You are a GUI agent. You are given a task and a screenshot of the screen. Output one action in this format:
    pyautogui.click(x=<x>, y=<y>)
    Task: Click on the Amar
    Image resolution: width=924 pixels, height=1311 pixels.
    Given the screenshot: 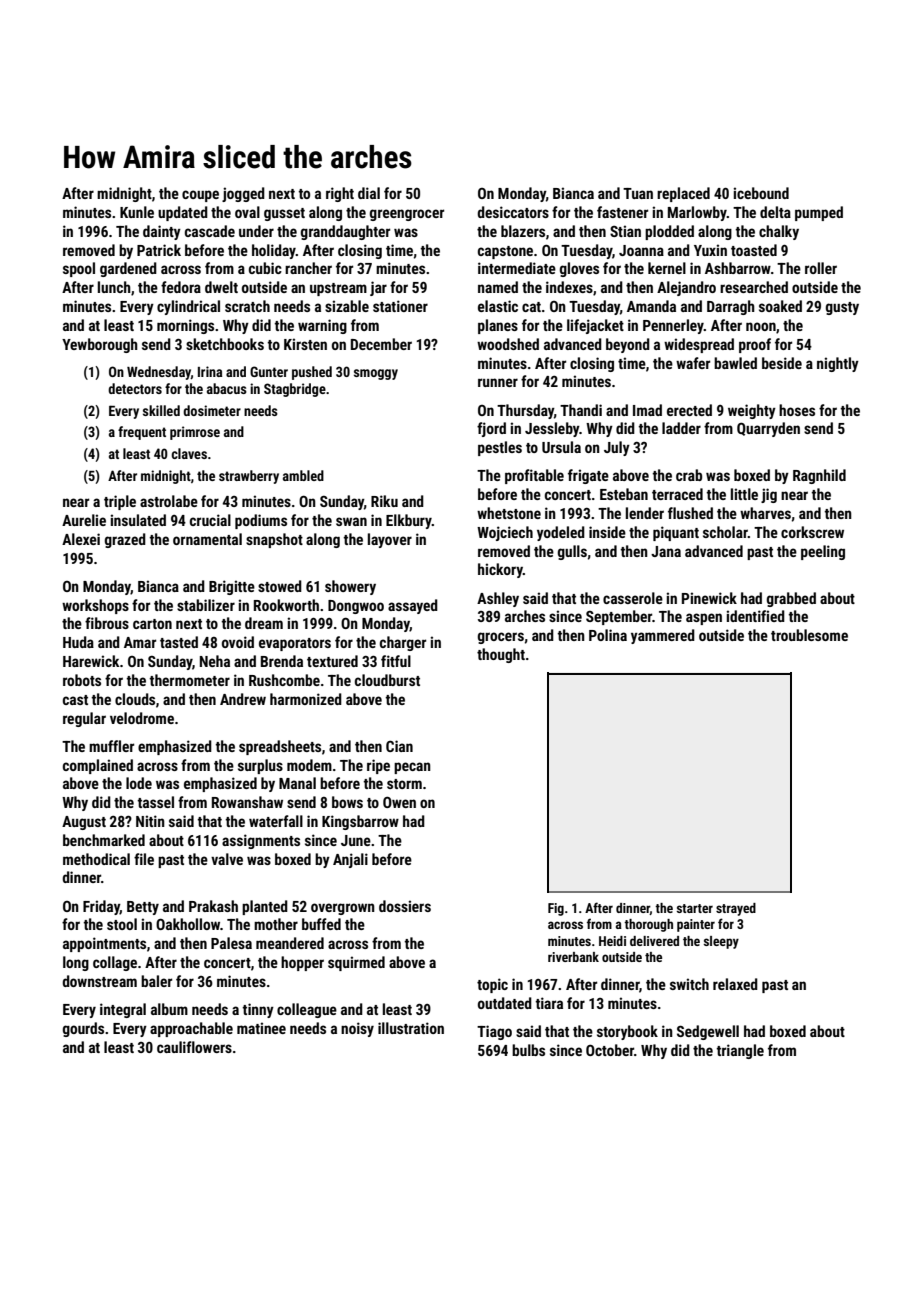 What is the action you would take?
    pyautogui.click(x=140, y=642)
